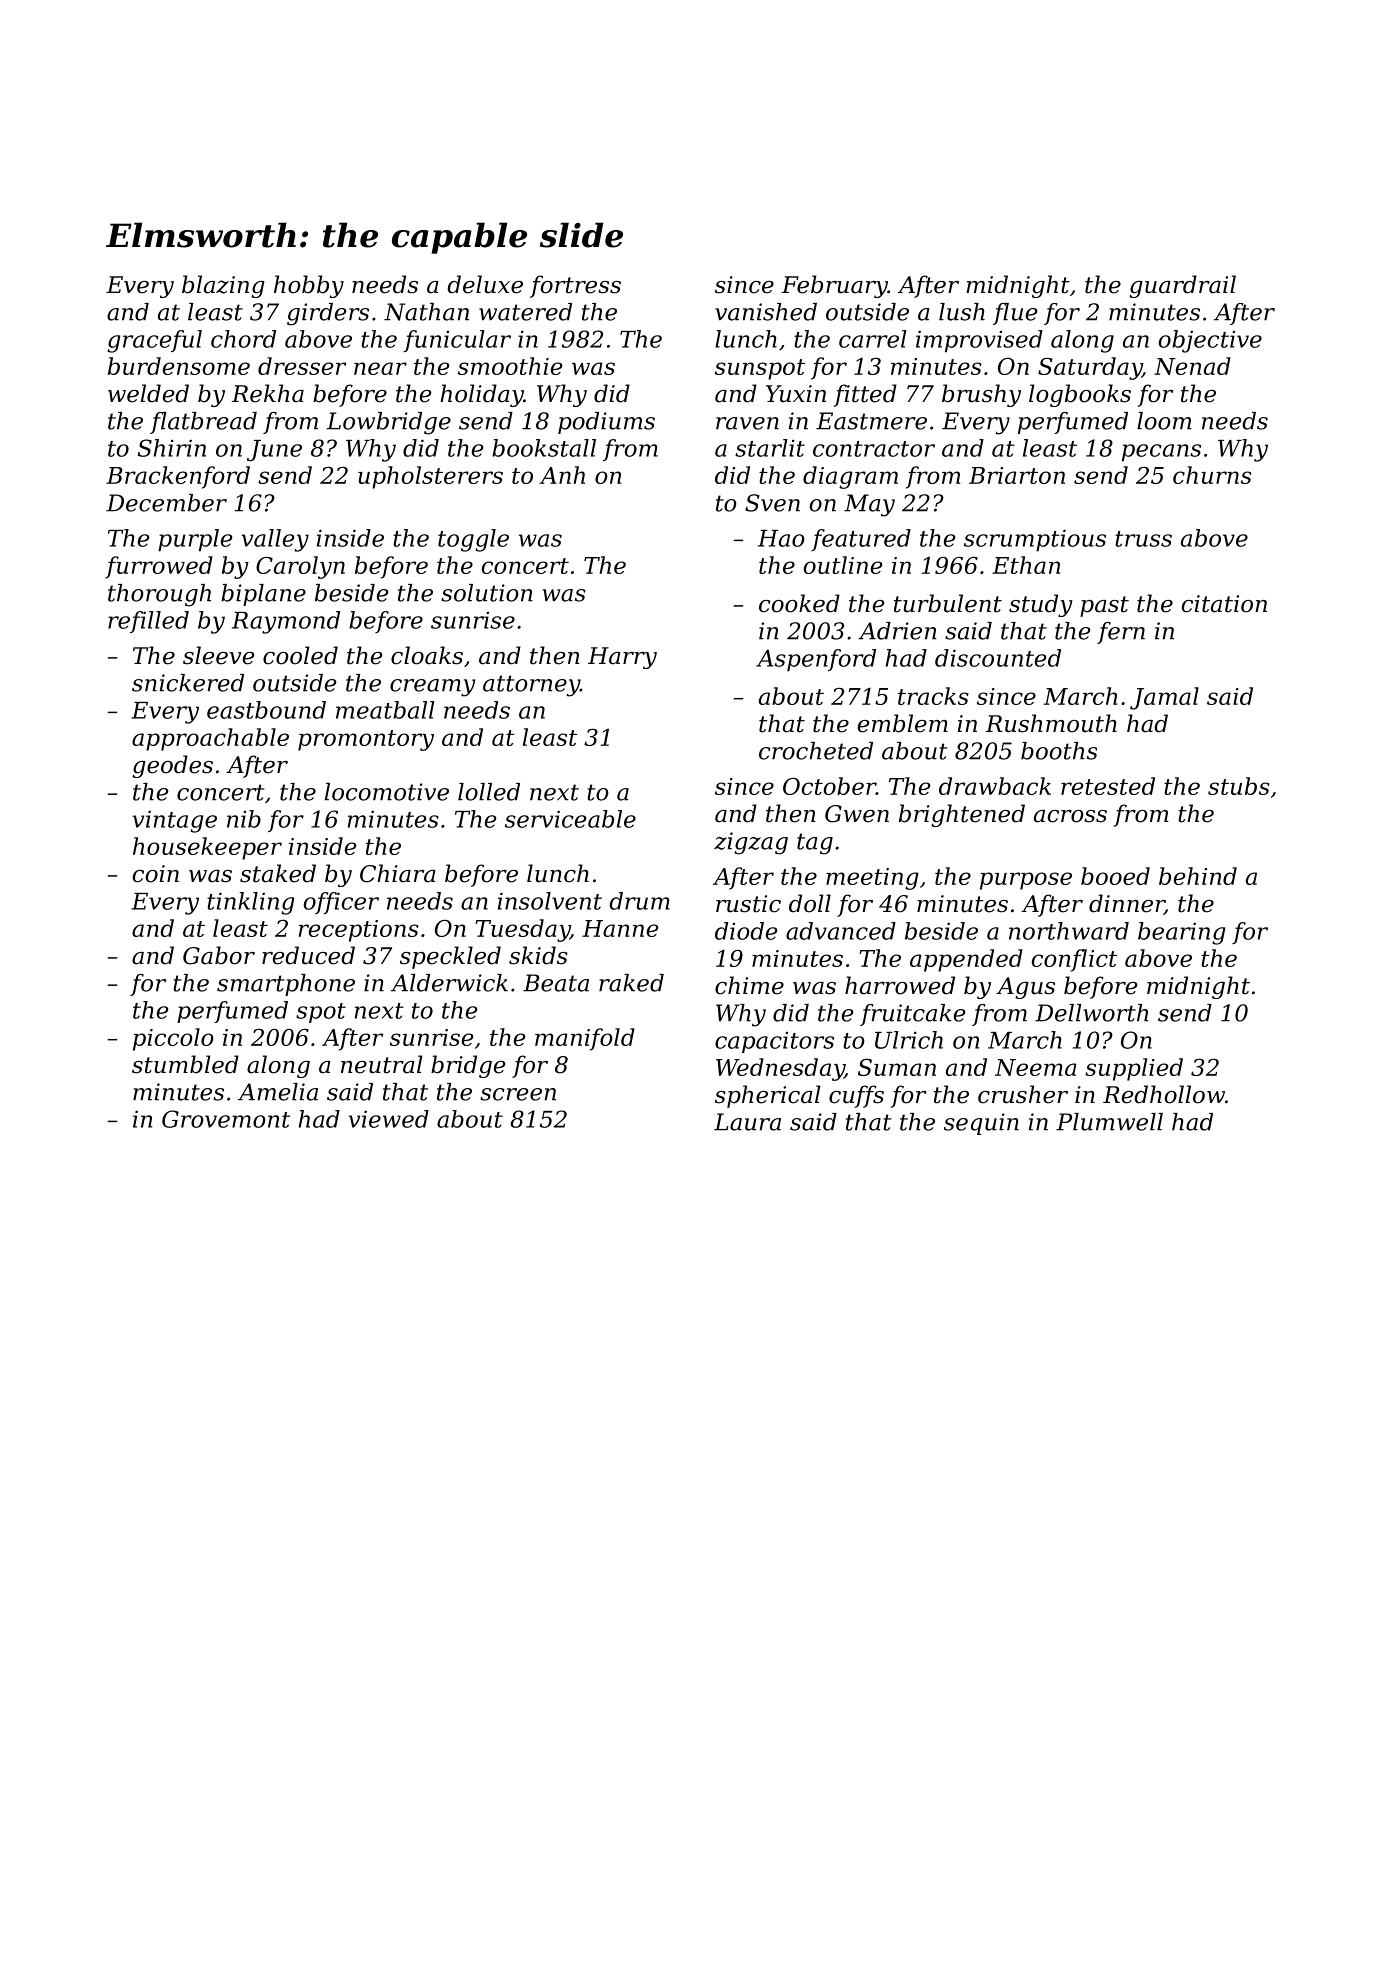 The image size is (1386, 1969). Describe the element at coordinates (829, 786) in the document. I see `October` at that location.
